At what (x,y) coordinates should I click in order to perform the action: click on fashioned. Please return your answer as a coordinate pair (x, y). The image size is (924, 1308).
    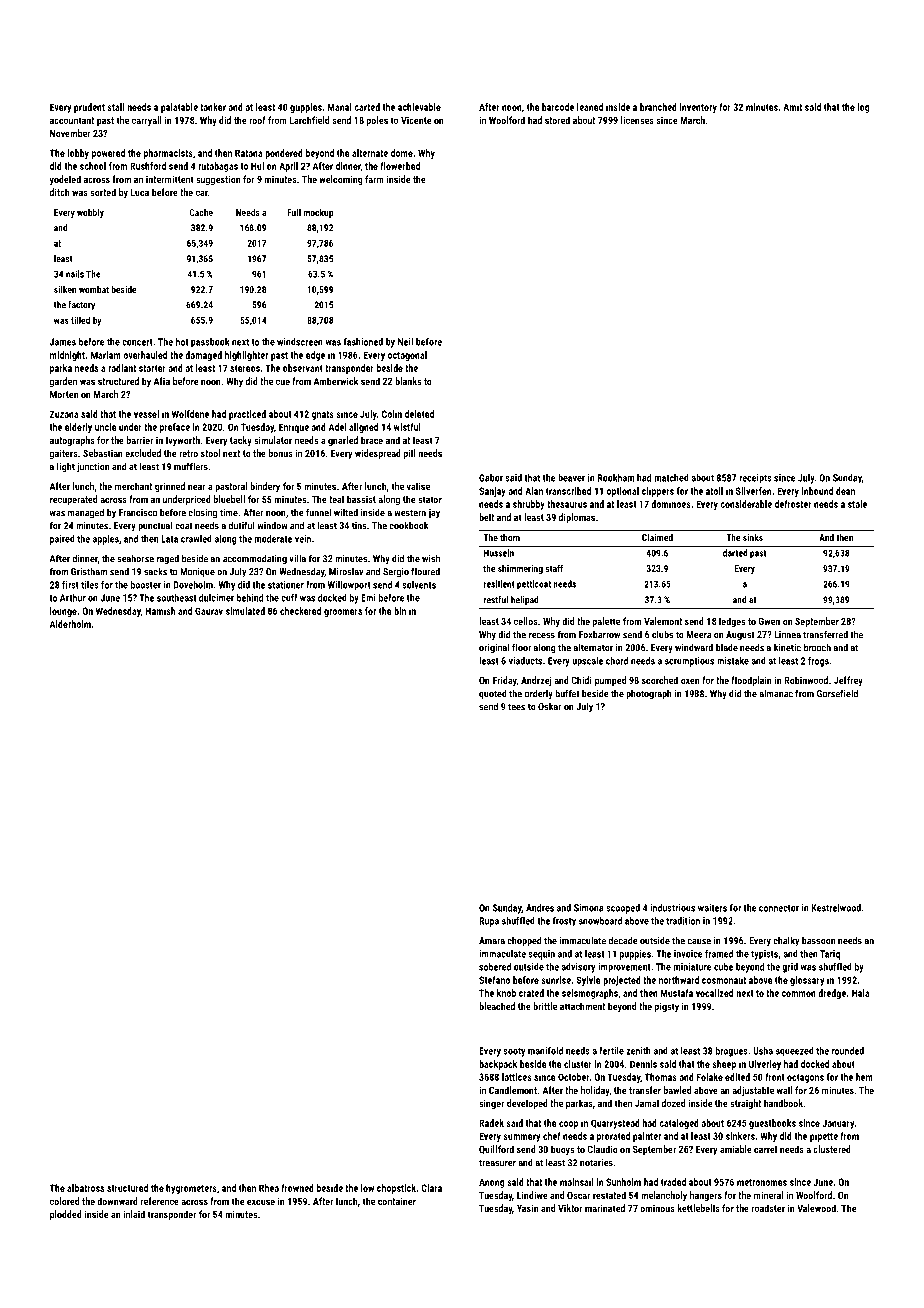
    Looking at the image, I should click on (363, 342).
